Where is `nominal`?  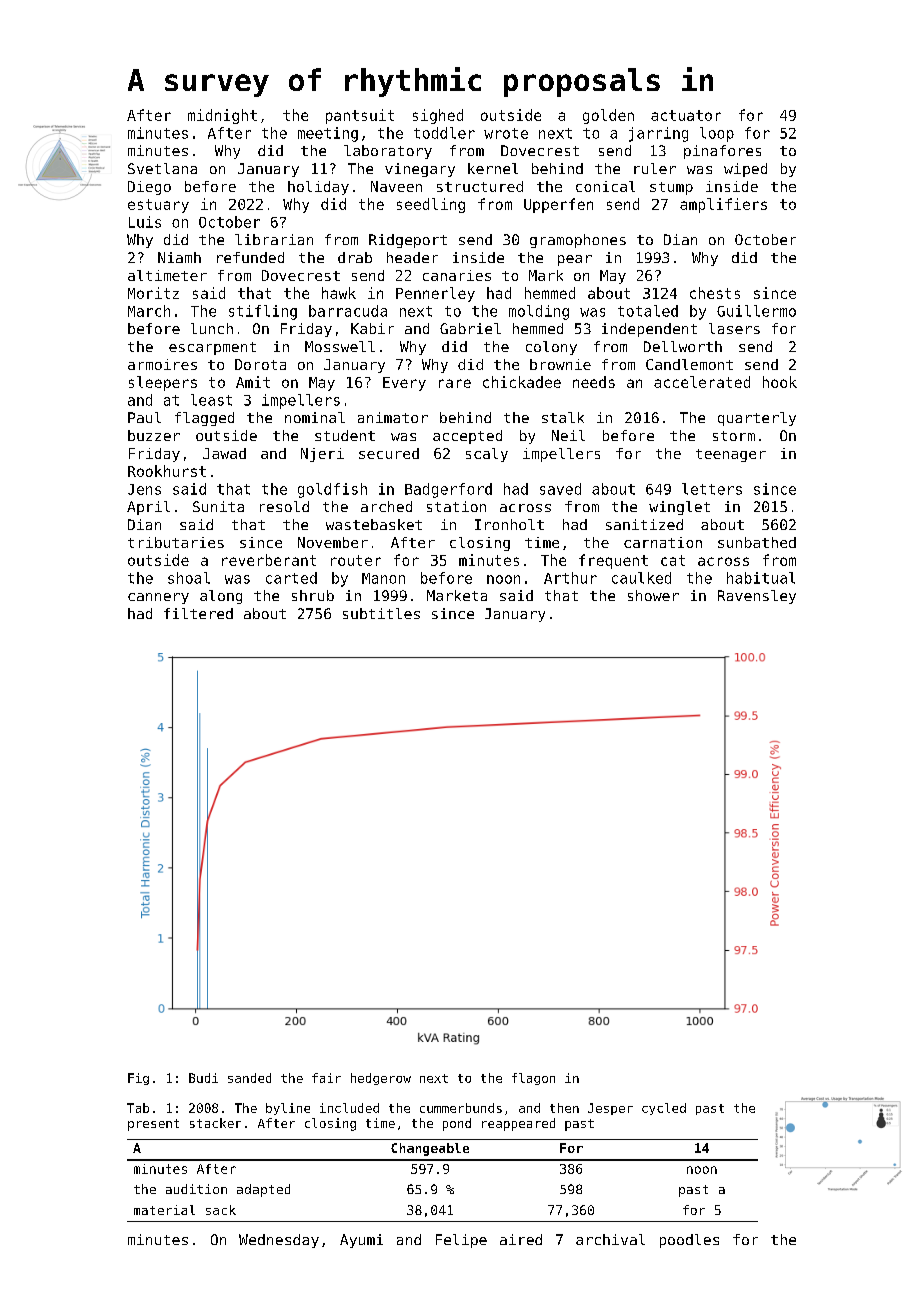
nominal is located at coordinates (315, 417).
